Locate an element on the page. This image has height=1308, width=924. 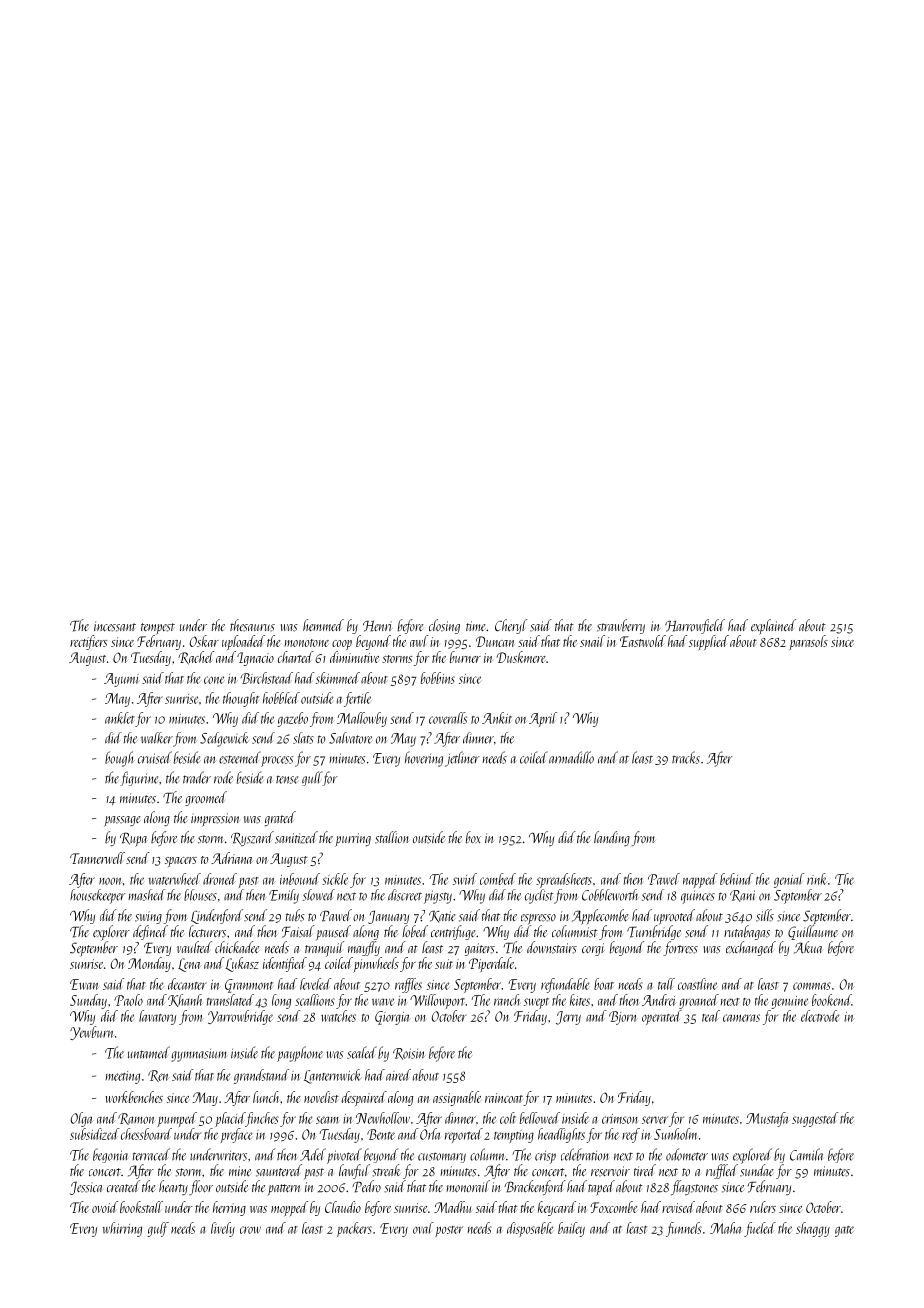
sickle is located at coordinates (335, 879).
